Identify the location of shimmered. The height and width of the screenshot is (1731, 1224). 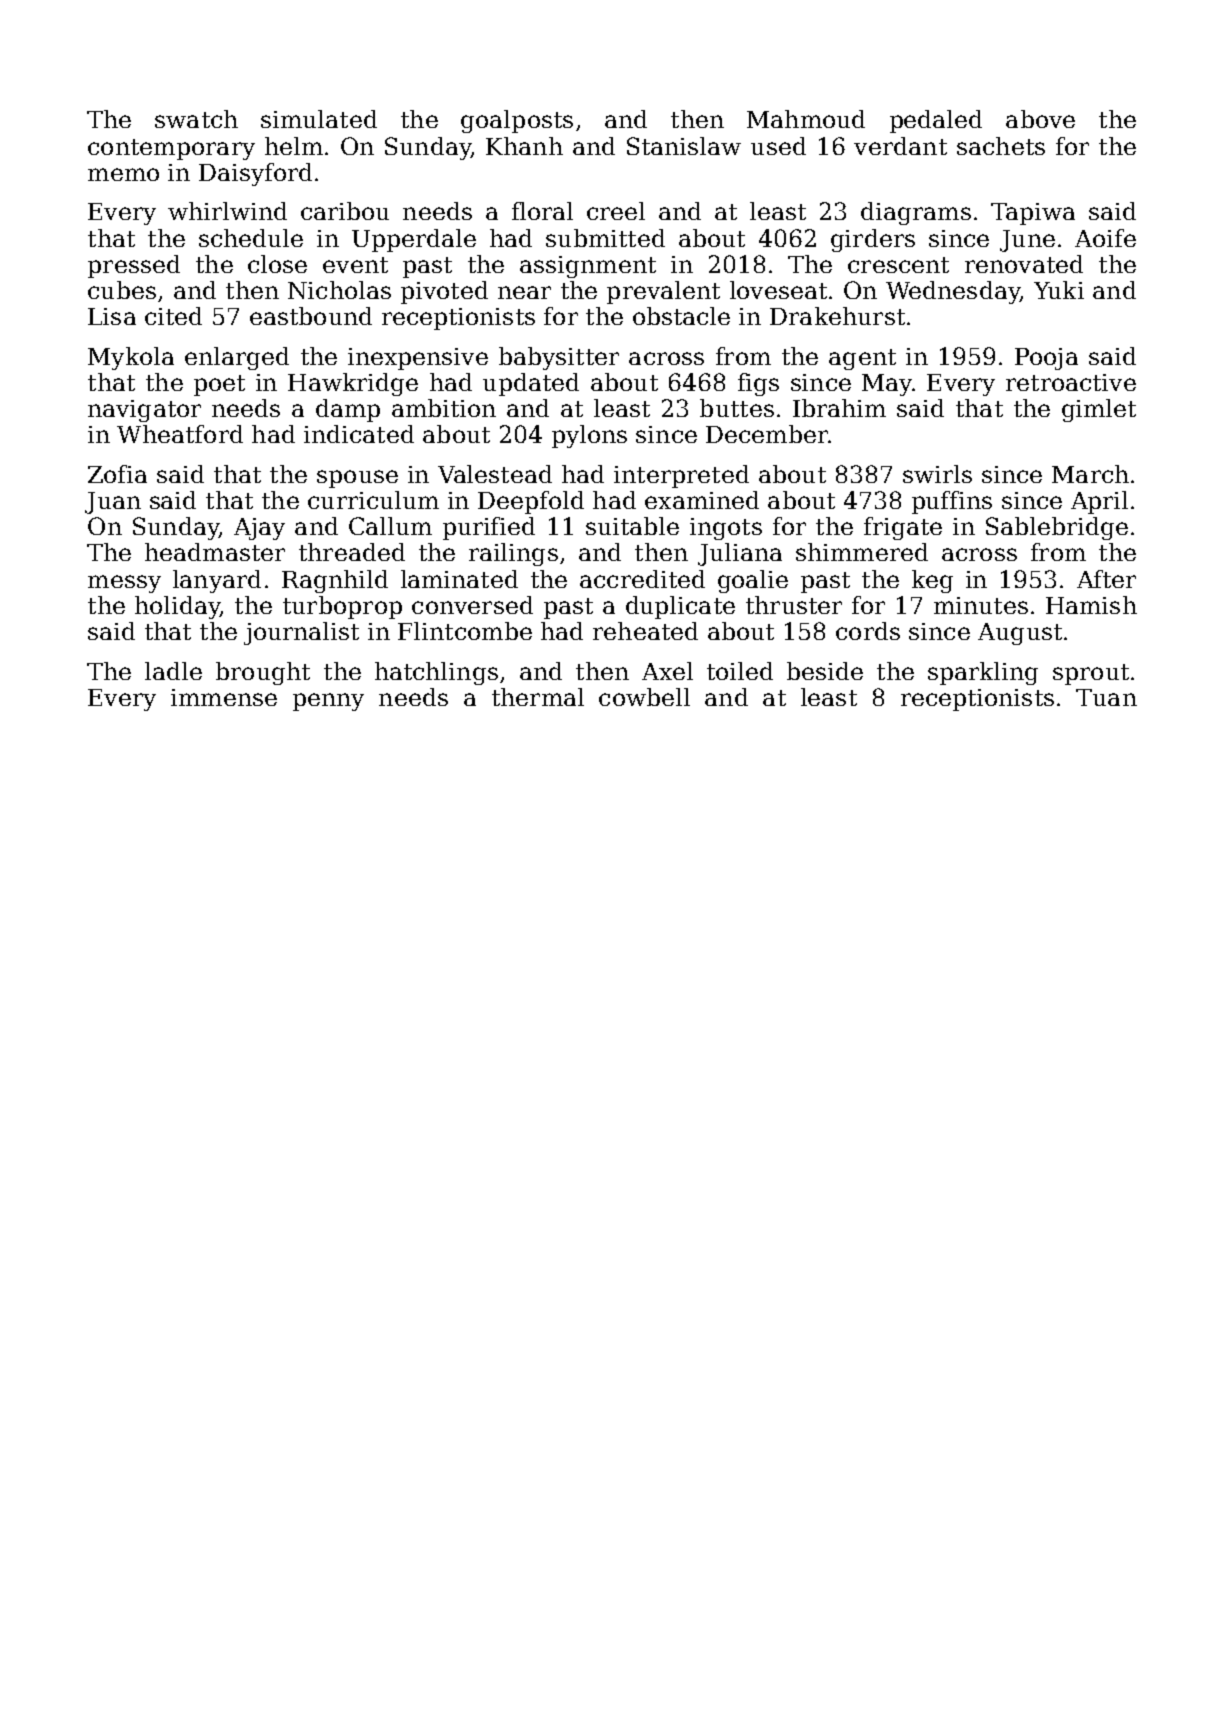
(862, 552).
